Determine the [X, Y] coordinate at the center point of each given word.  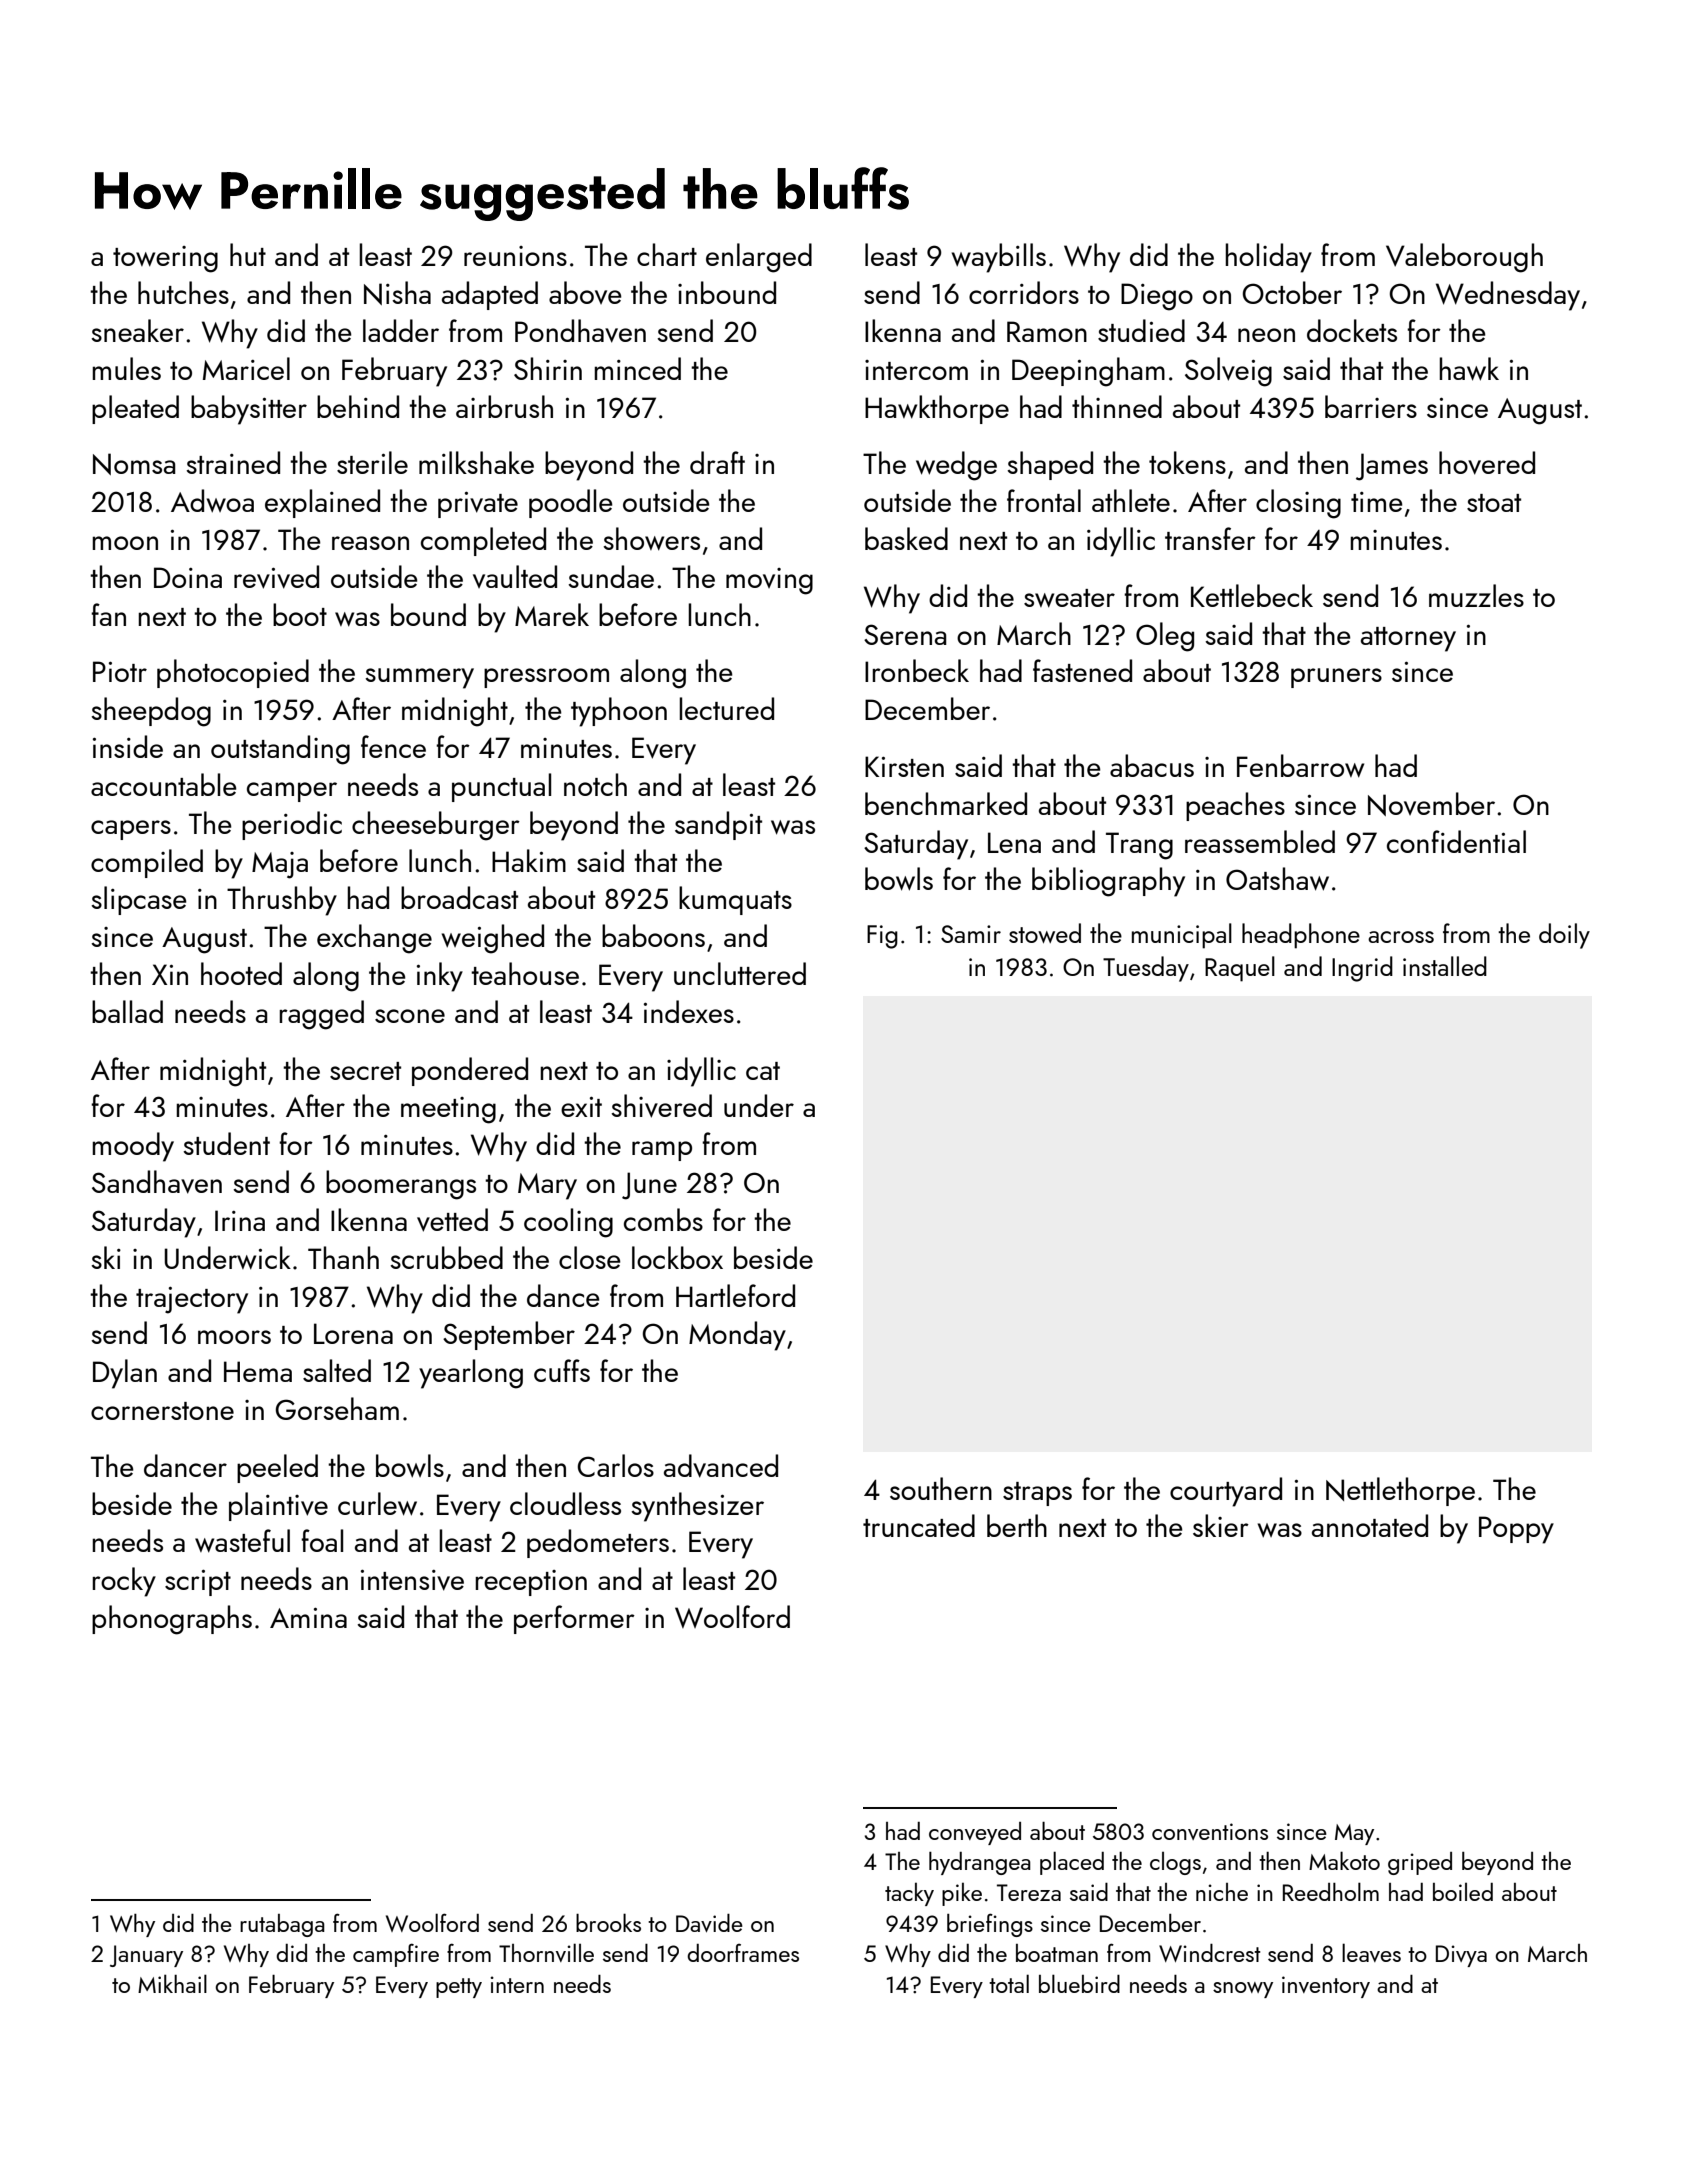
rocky [124, 1582]
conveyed [975, 1833]
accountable [164, 784]
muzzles [1476, 595]
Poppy [1516, 1530]
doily [1564, 936]
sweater [1069, 598]
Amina [308, 1618]
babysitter [249, 410]
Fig [882, 937]
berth [1017, 1525]
